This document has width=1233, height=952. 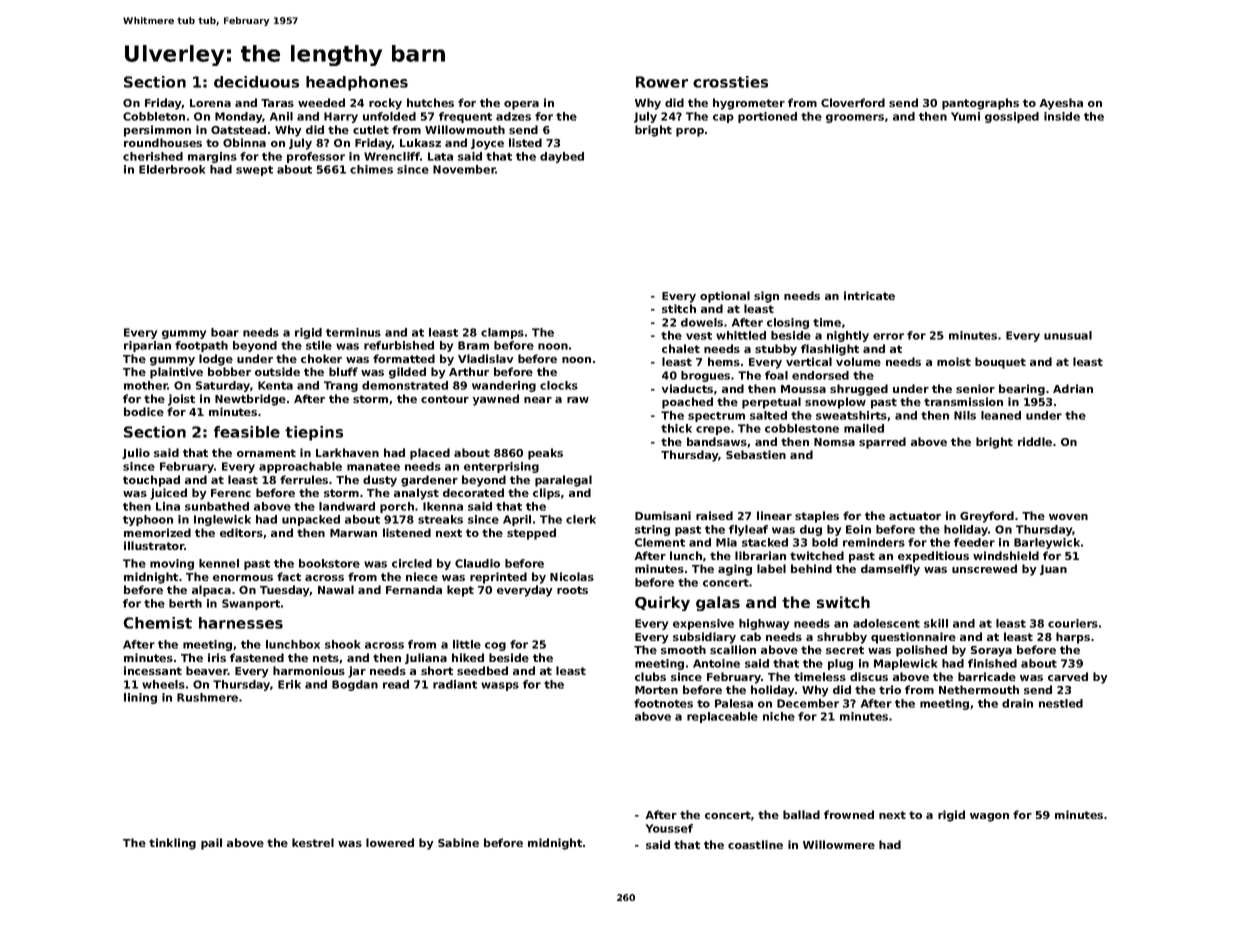 I want to click on label, so click(x=771, y=568).
